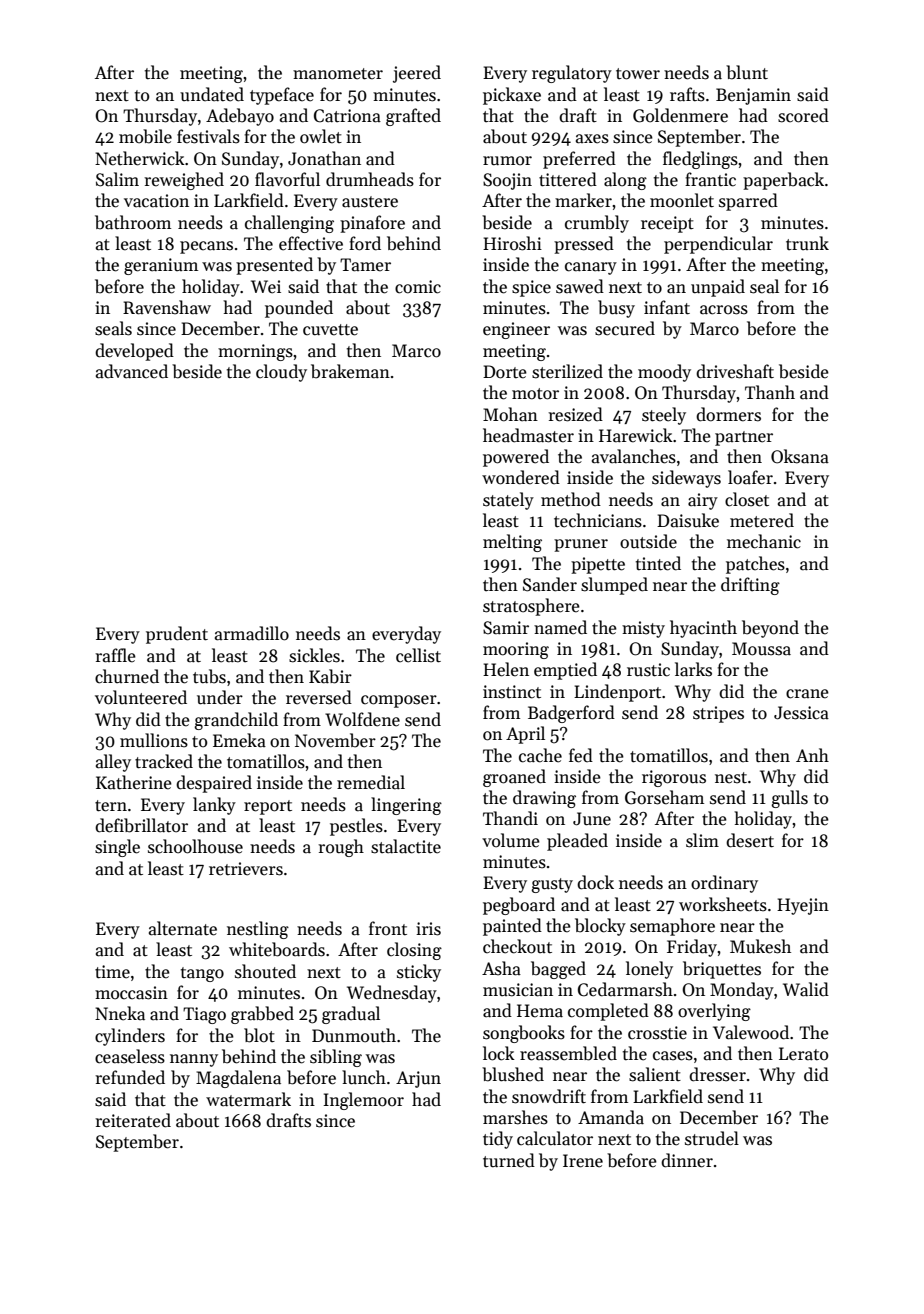 The height and width of the image is (1314, 924). I want to click on gulls, so click(789, 799).
